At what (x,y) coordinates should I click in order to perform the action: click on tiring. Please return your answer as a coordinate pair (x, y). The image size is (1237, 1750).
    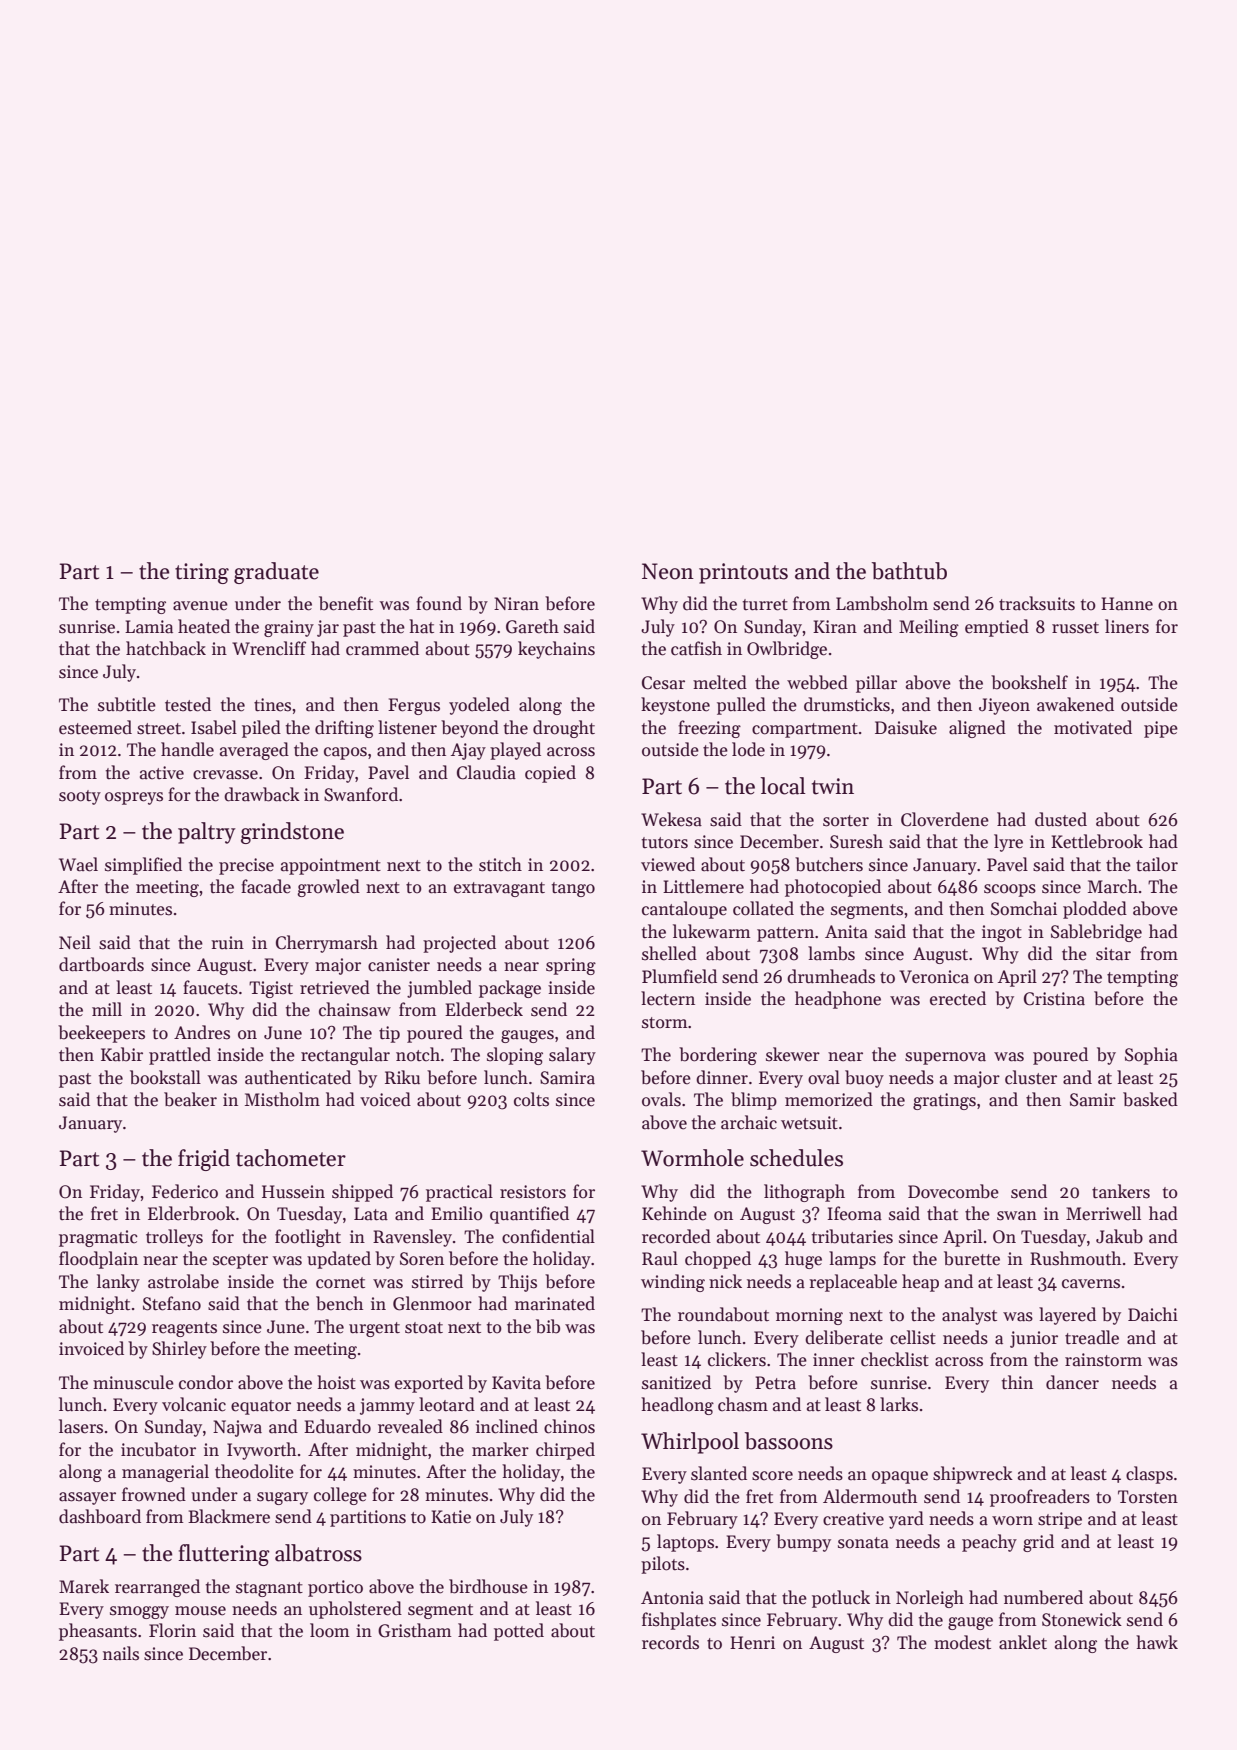
    Looking at the image, I should click on (202, 573).
